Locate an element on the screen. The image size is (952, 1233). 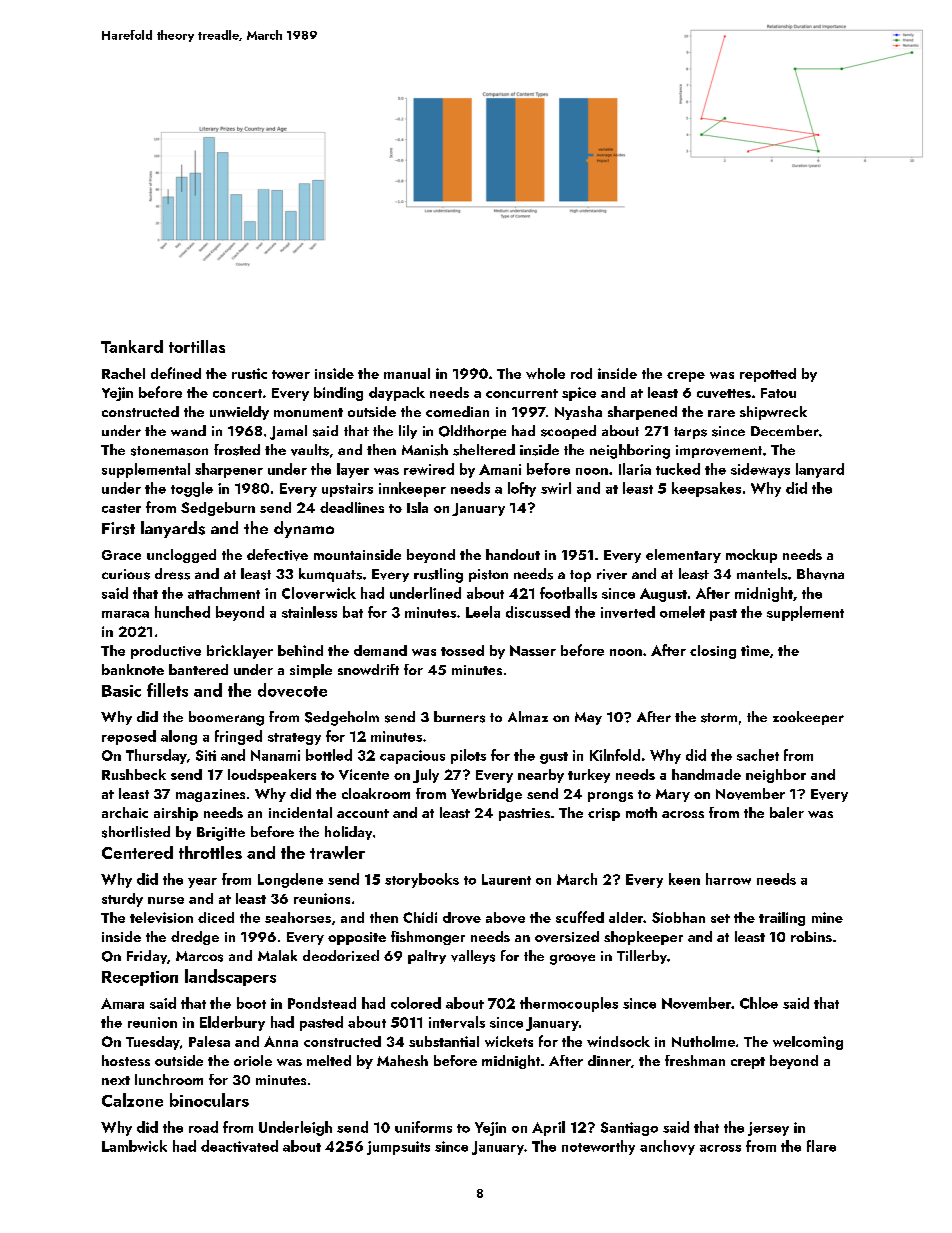
First is located at coordinates (118, 528).
